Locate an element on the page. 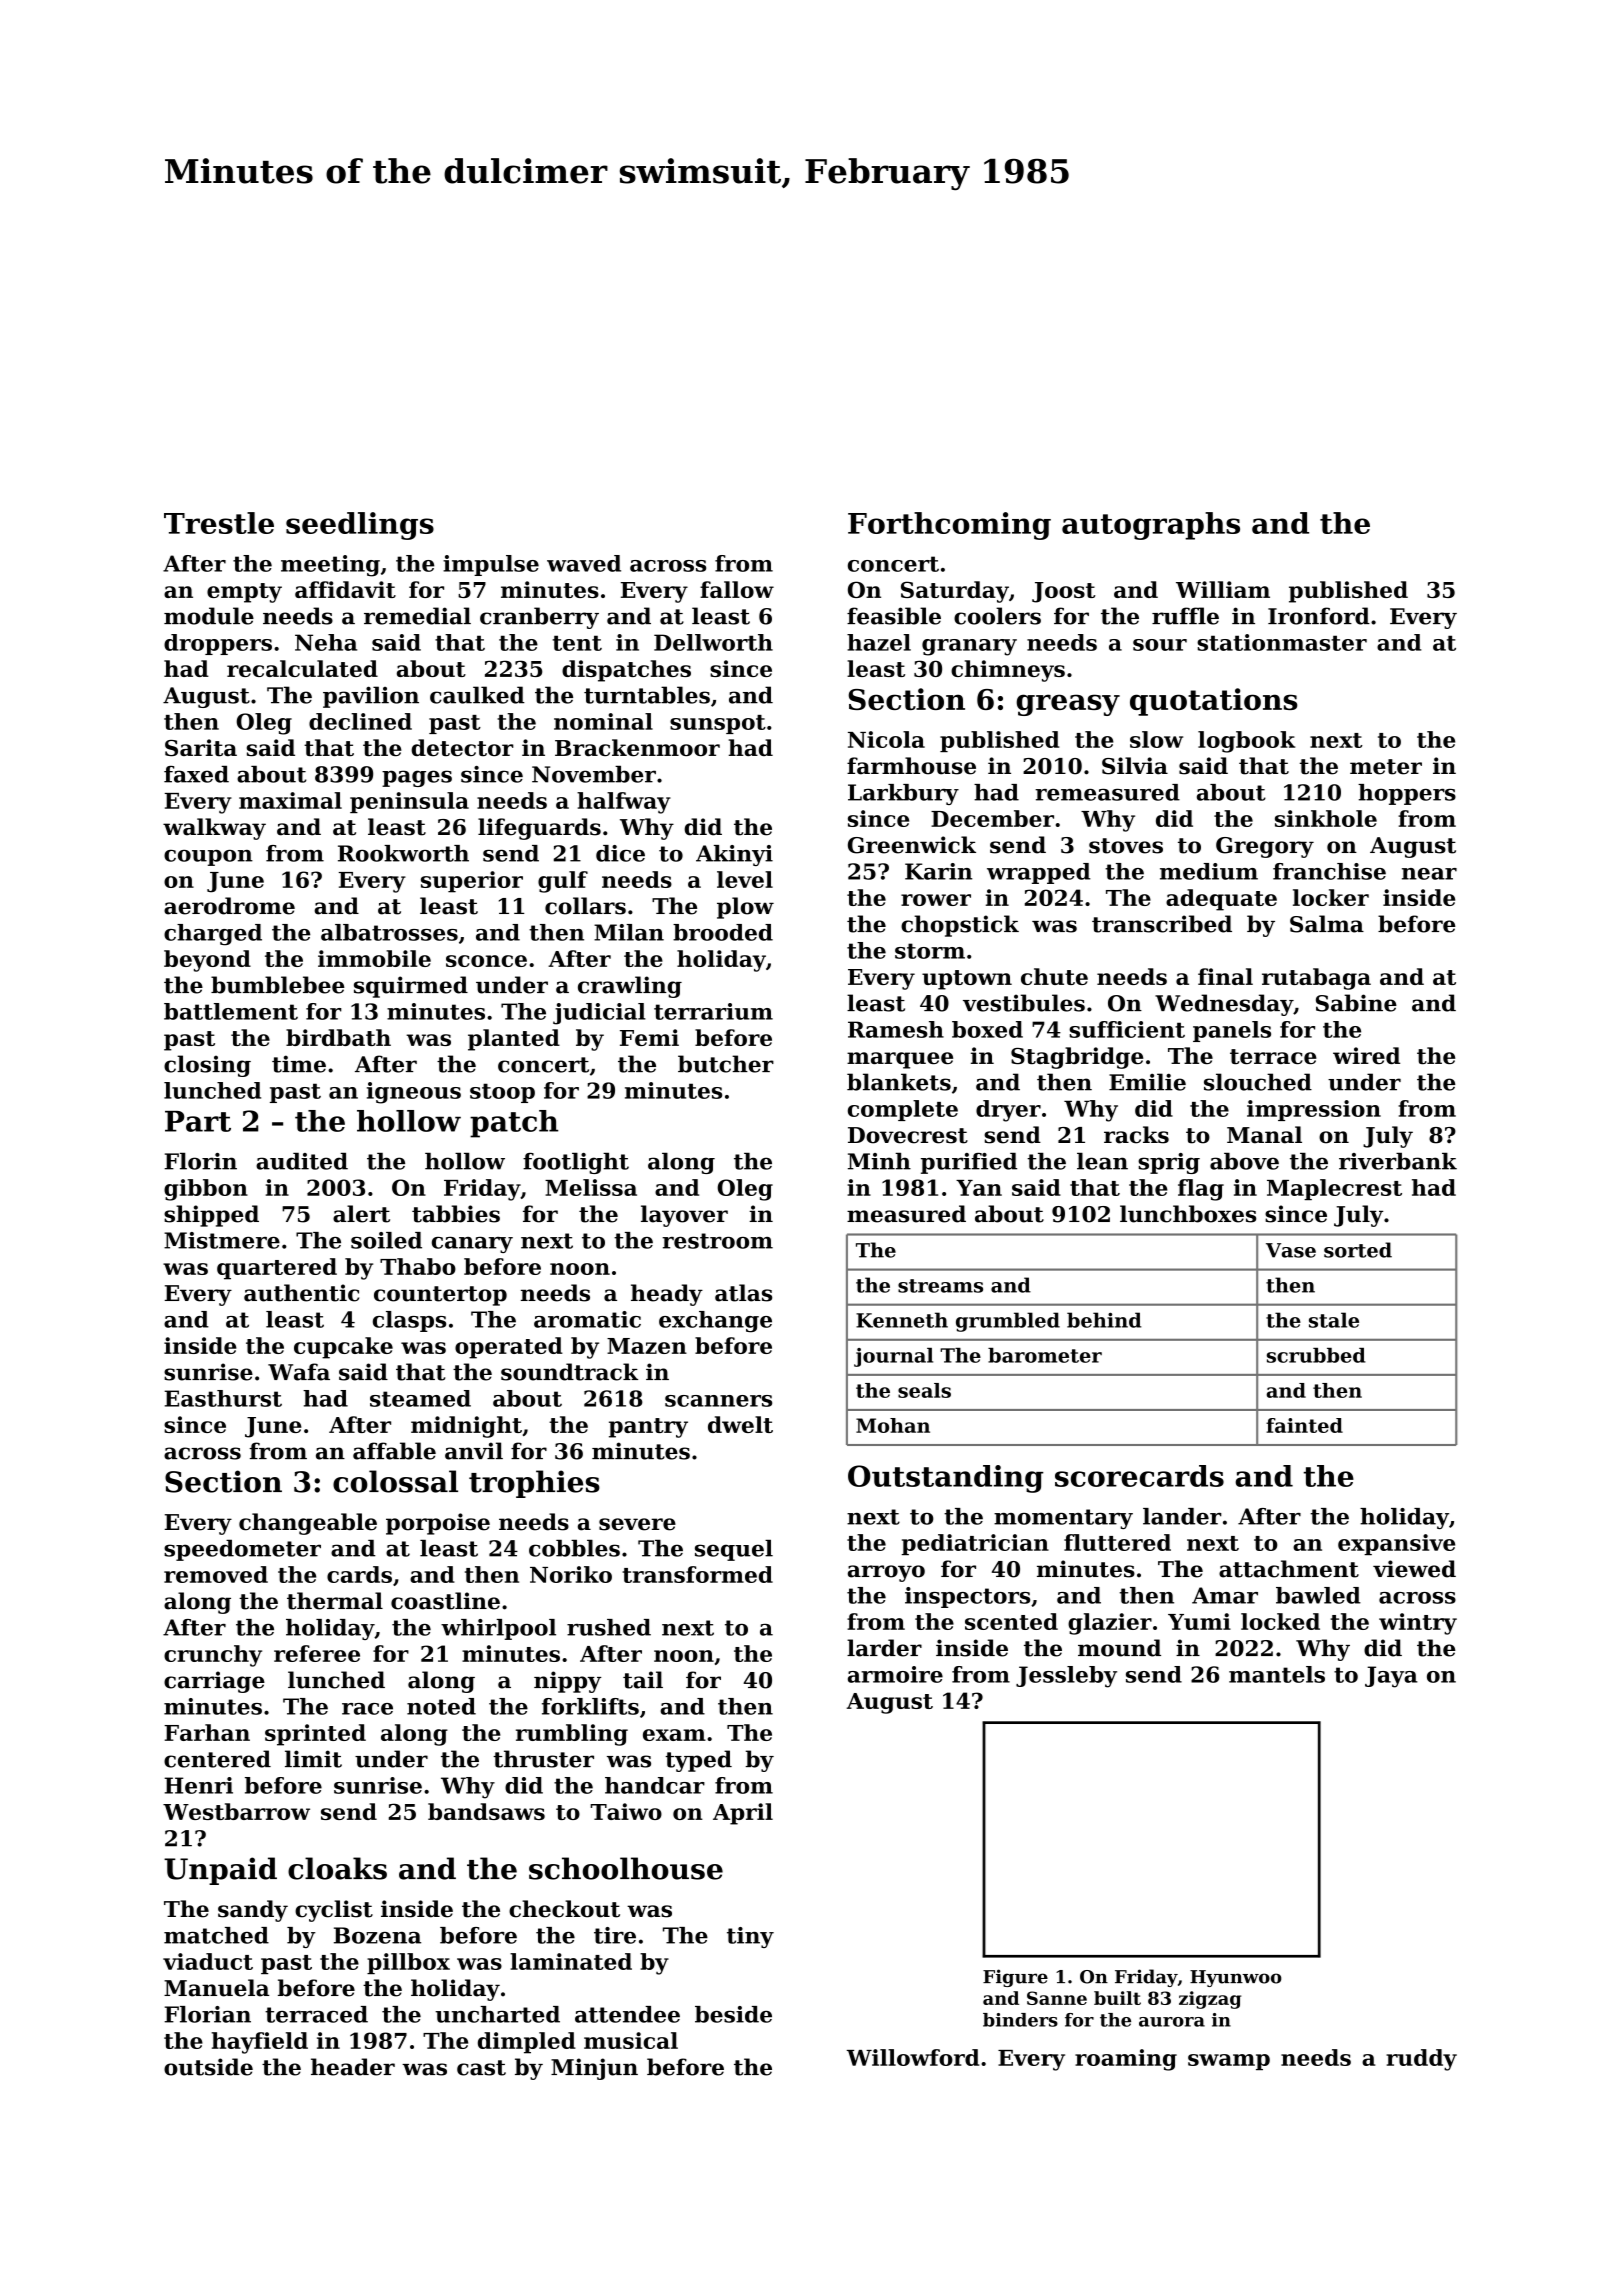 This page has height=2292, width=1620. cast is located at coordinates (481, 2068).
